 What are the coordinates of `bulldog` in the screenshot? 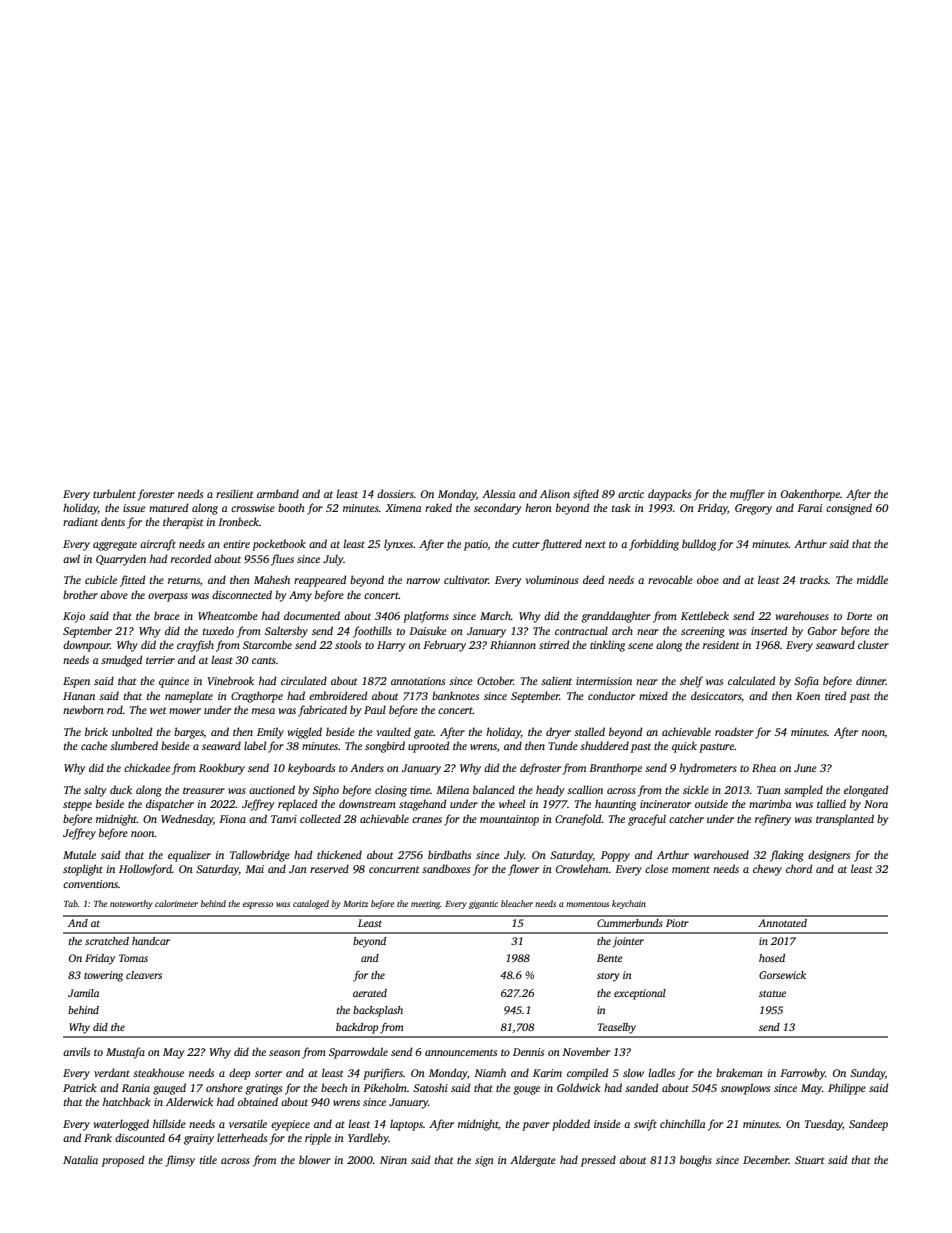 It's located at (699, 545).
